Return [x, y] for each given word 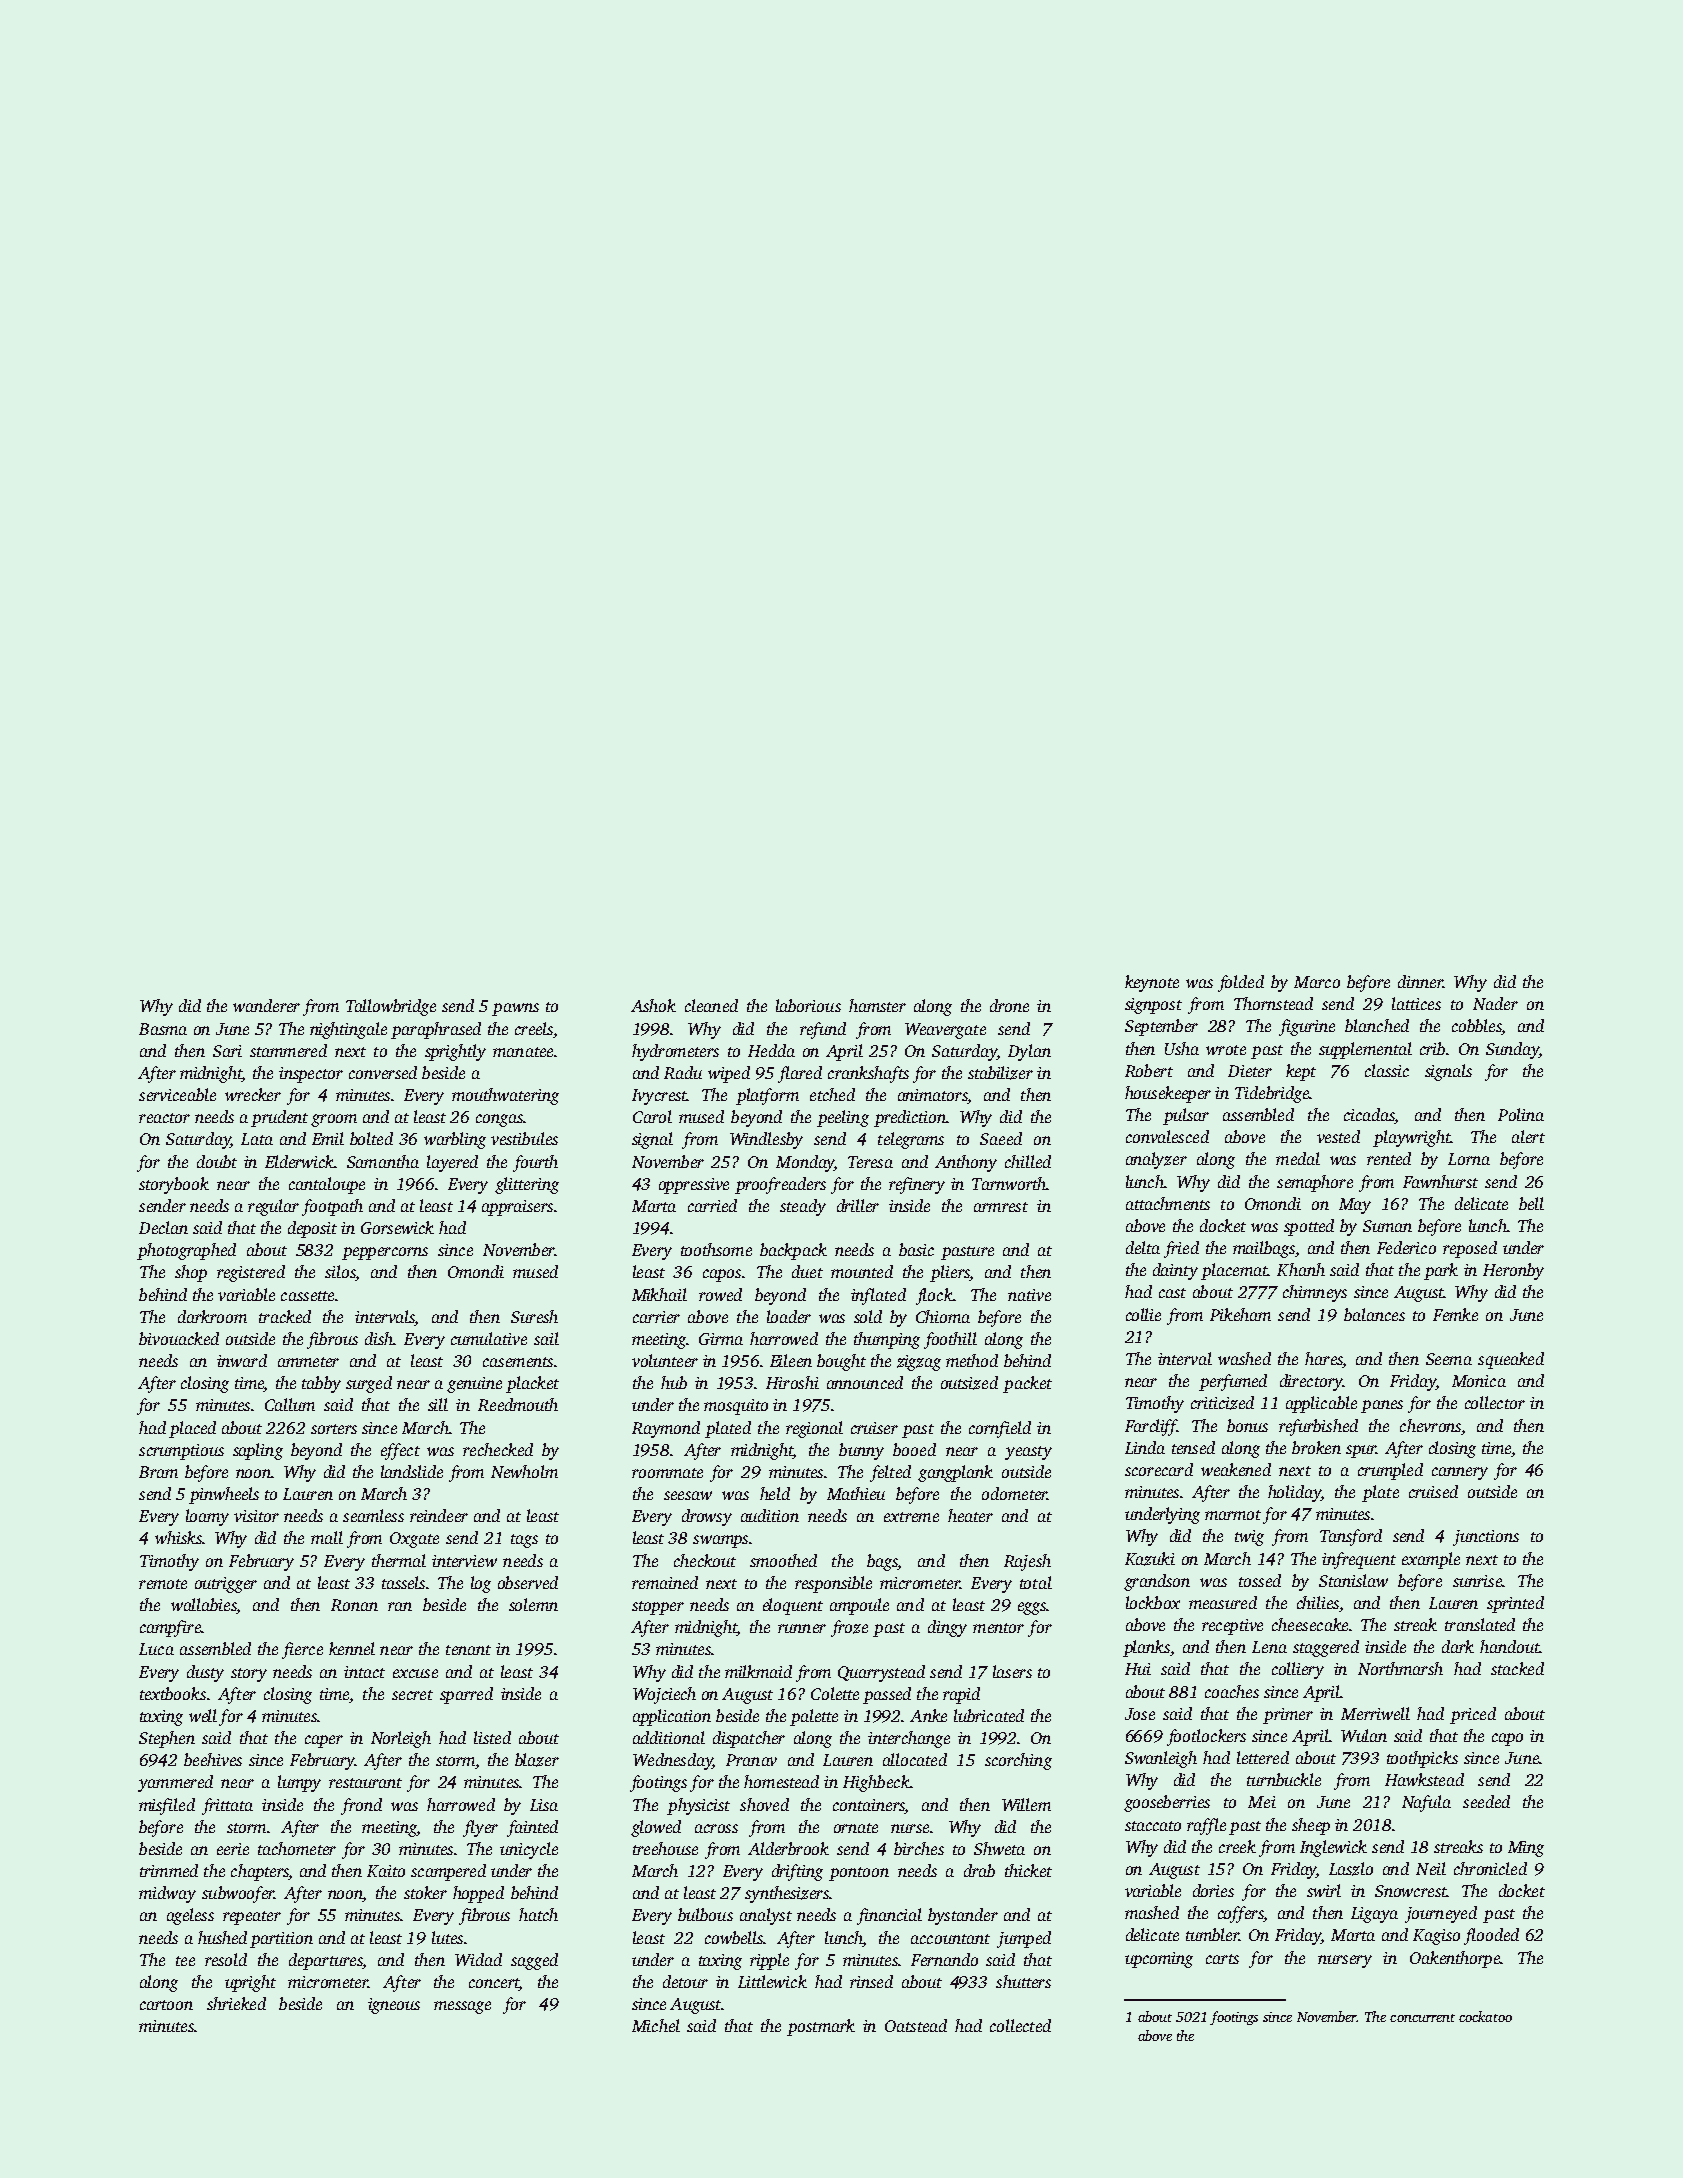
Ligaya [1374, 1915]
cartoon [166, 2005]
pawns [515, 1009]
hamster [877, 1005]
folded [1241, 983]
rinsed [871, 1981]
